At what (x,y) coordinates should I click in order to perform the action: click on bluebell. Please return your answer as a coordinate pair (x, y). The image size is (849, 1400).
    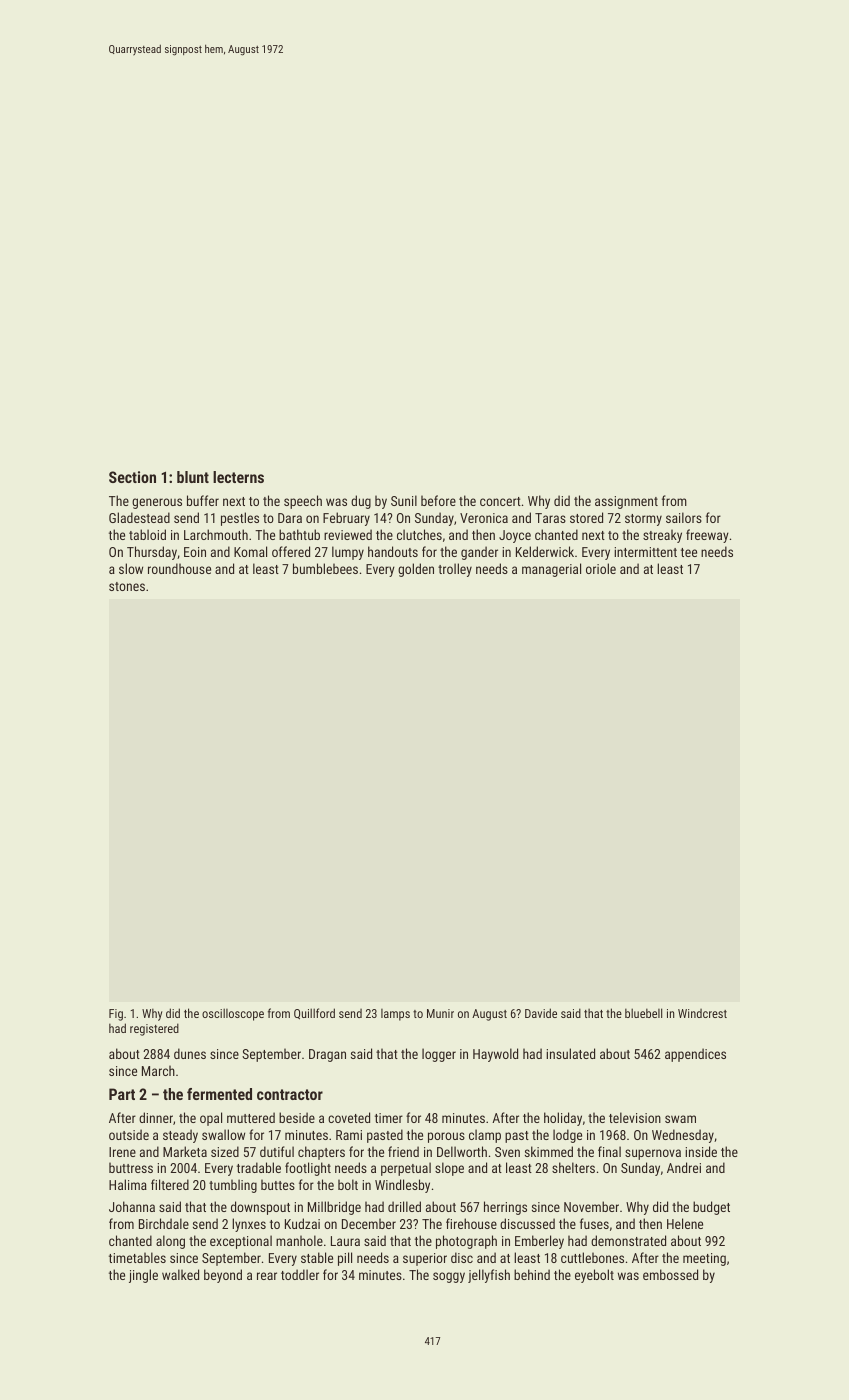
    Looking at the image, I should click on (643, 1013).
